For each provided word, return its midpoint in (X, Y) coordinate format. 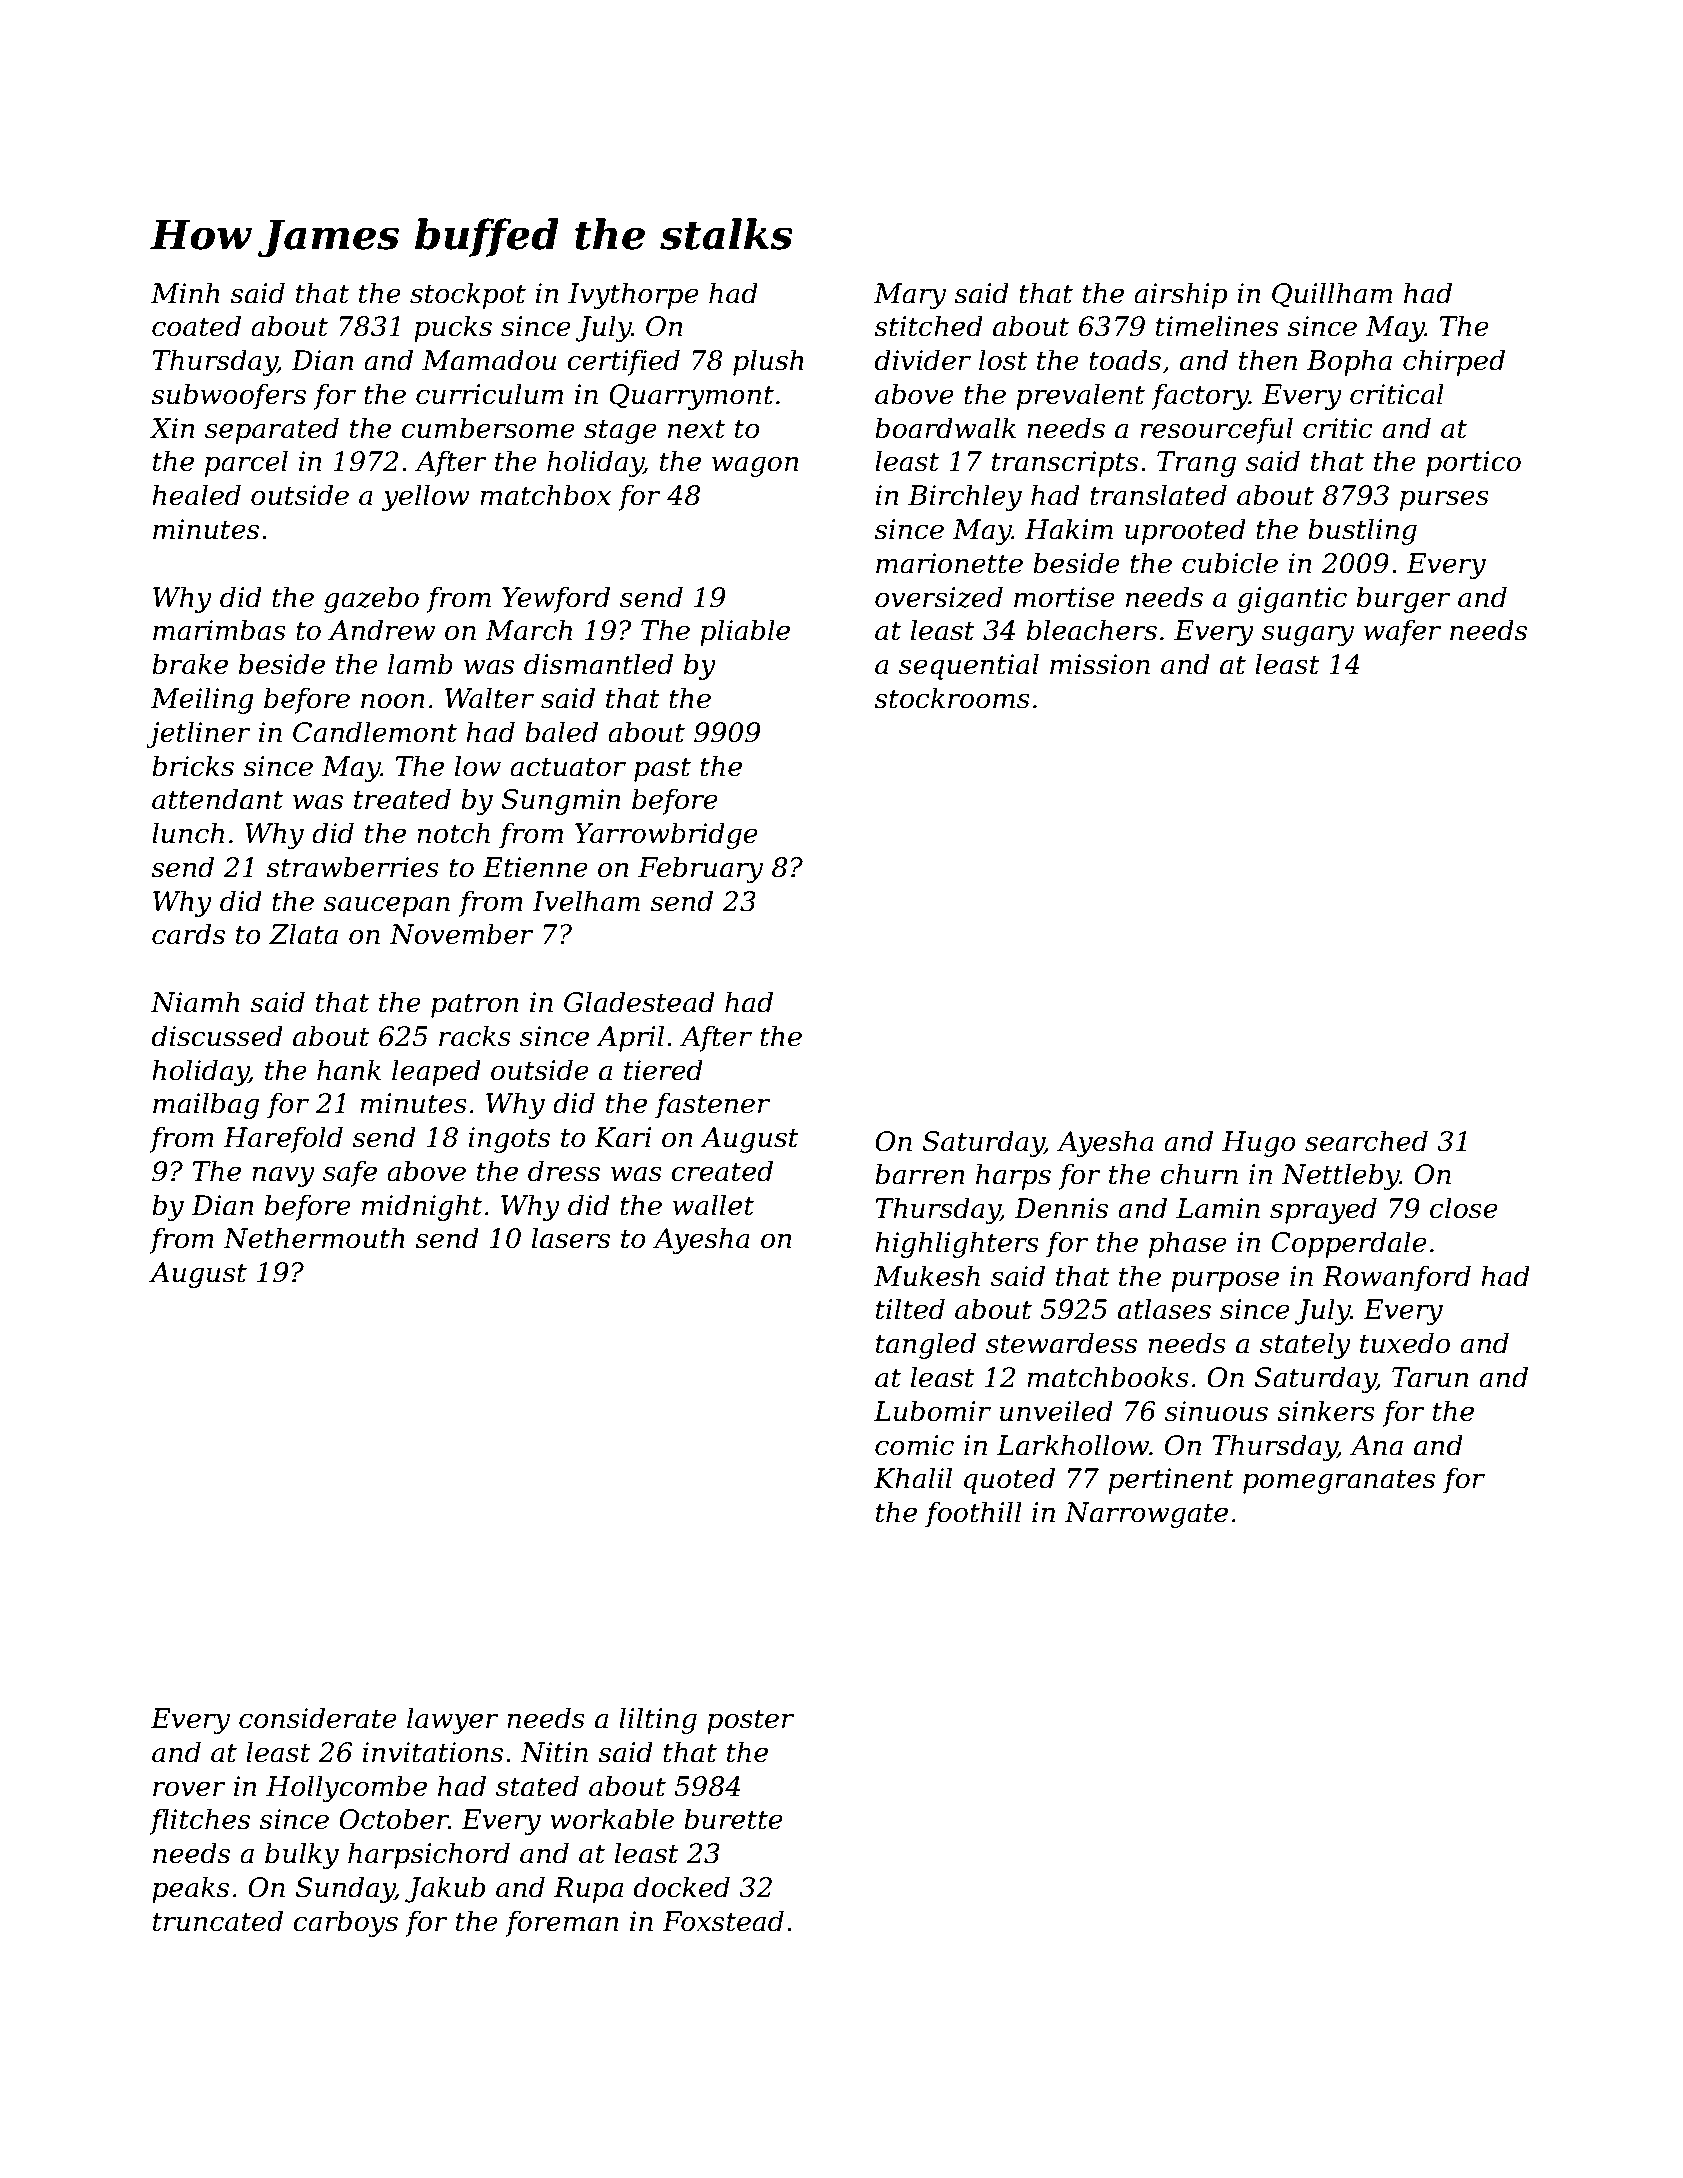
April (630, 1038)
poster (750, 1721)
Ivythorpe (633, 295)
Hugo (1259, 1144)
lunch (188, 833)
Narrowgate (1146, 1515)
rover (189, 1789)
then (1268, 360)
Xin (172, 428)
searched (1366, 1141)
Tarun (1430, 1377)
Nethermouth (314, 1238)
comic (914, 1445)
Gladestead (639, 1002)
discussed (217, 1036)
